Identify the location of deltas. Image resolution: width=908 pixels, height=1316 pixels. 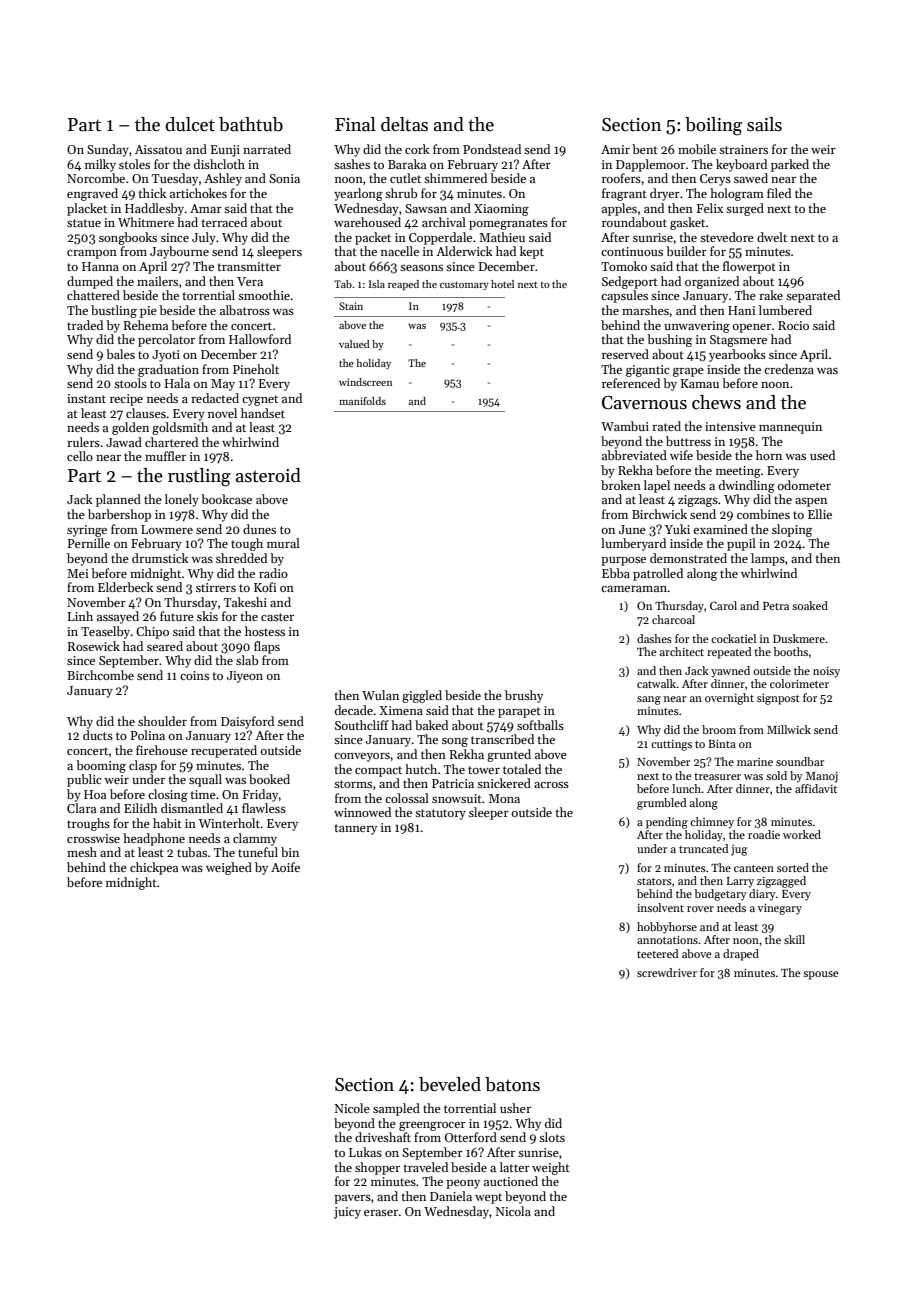
(404, 124).
